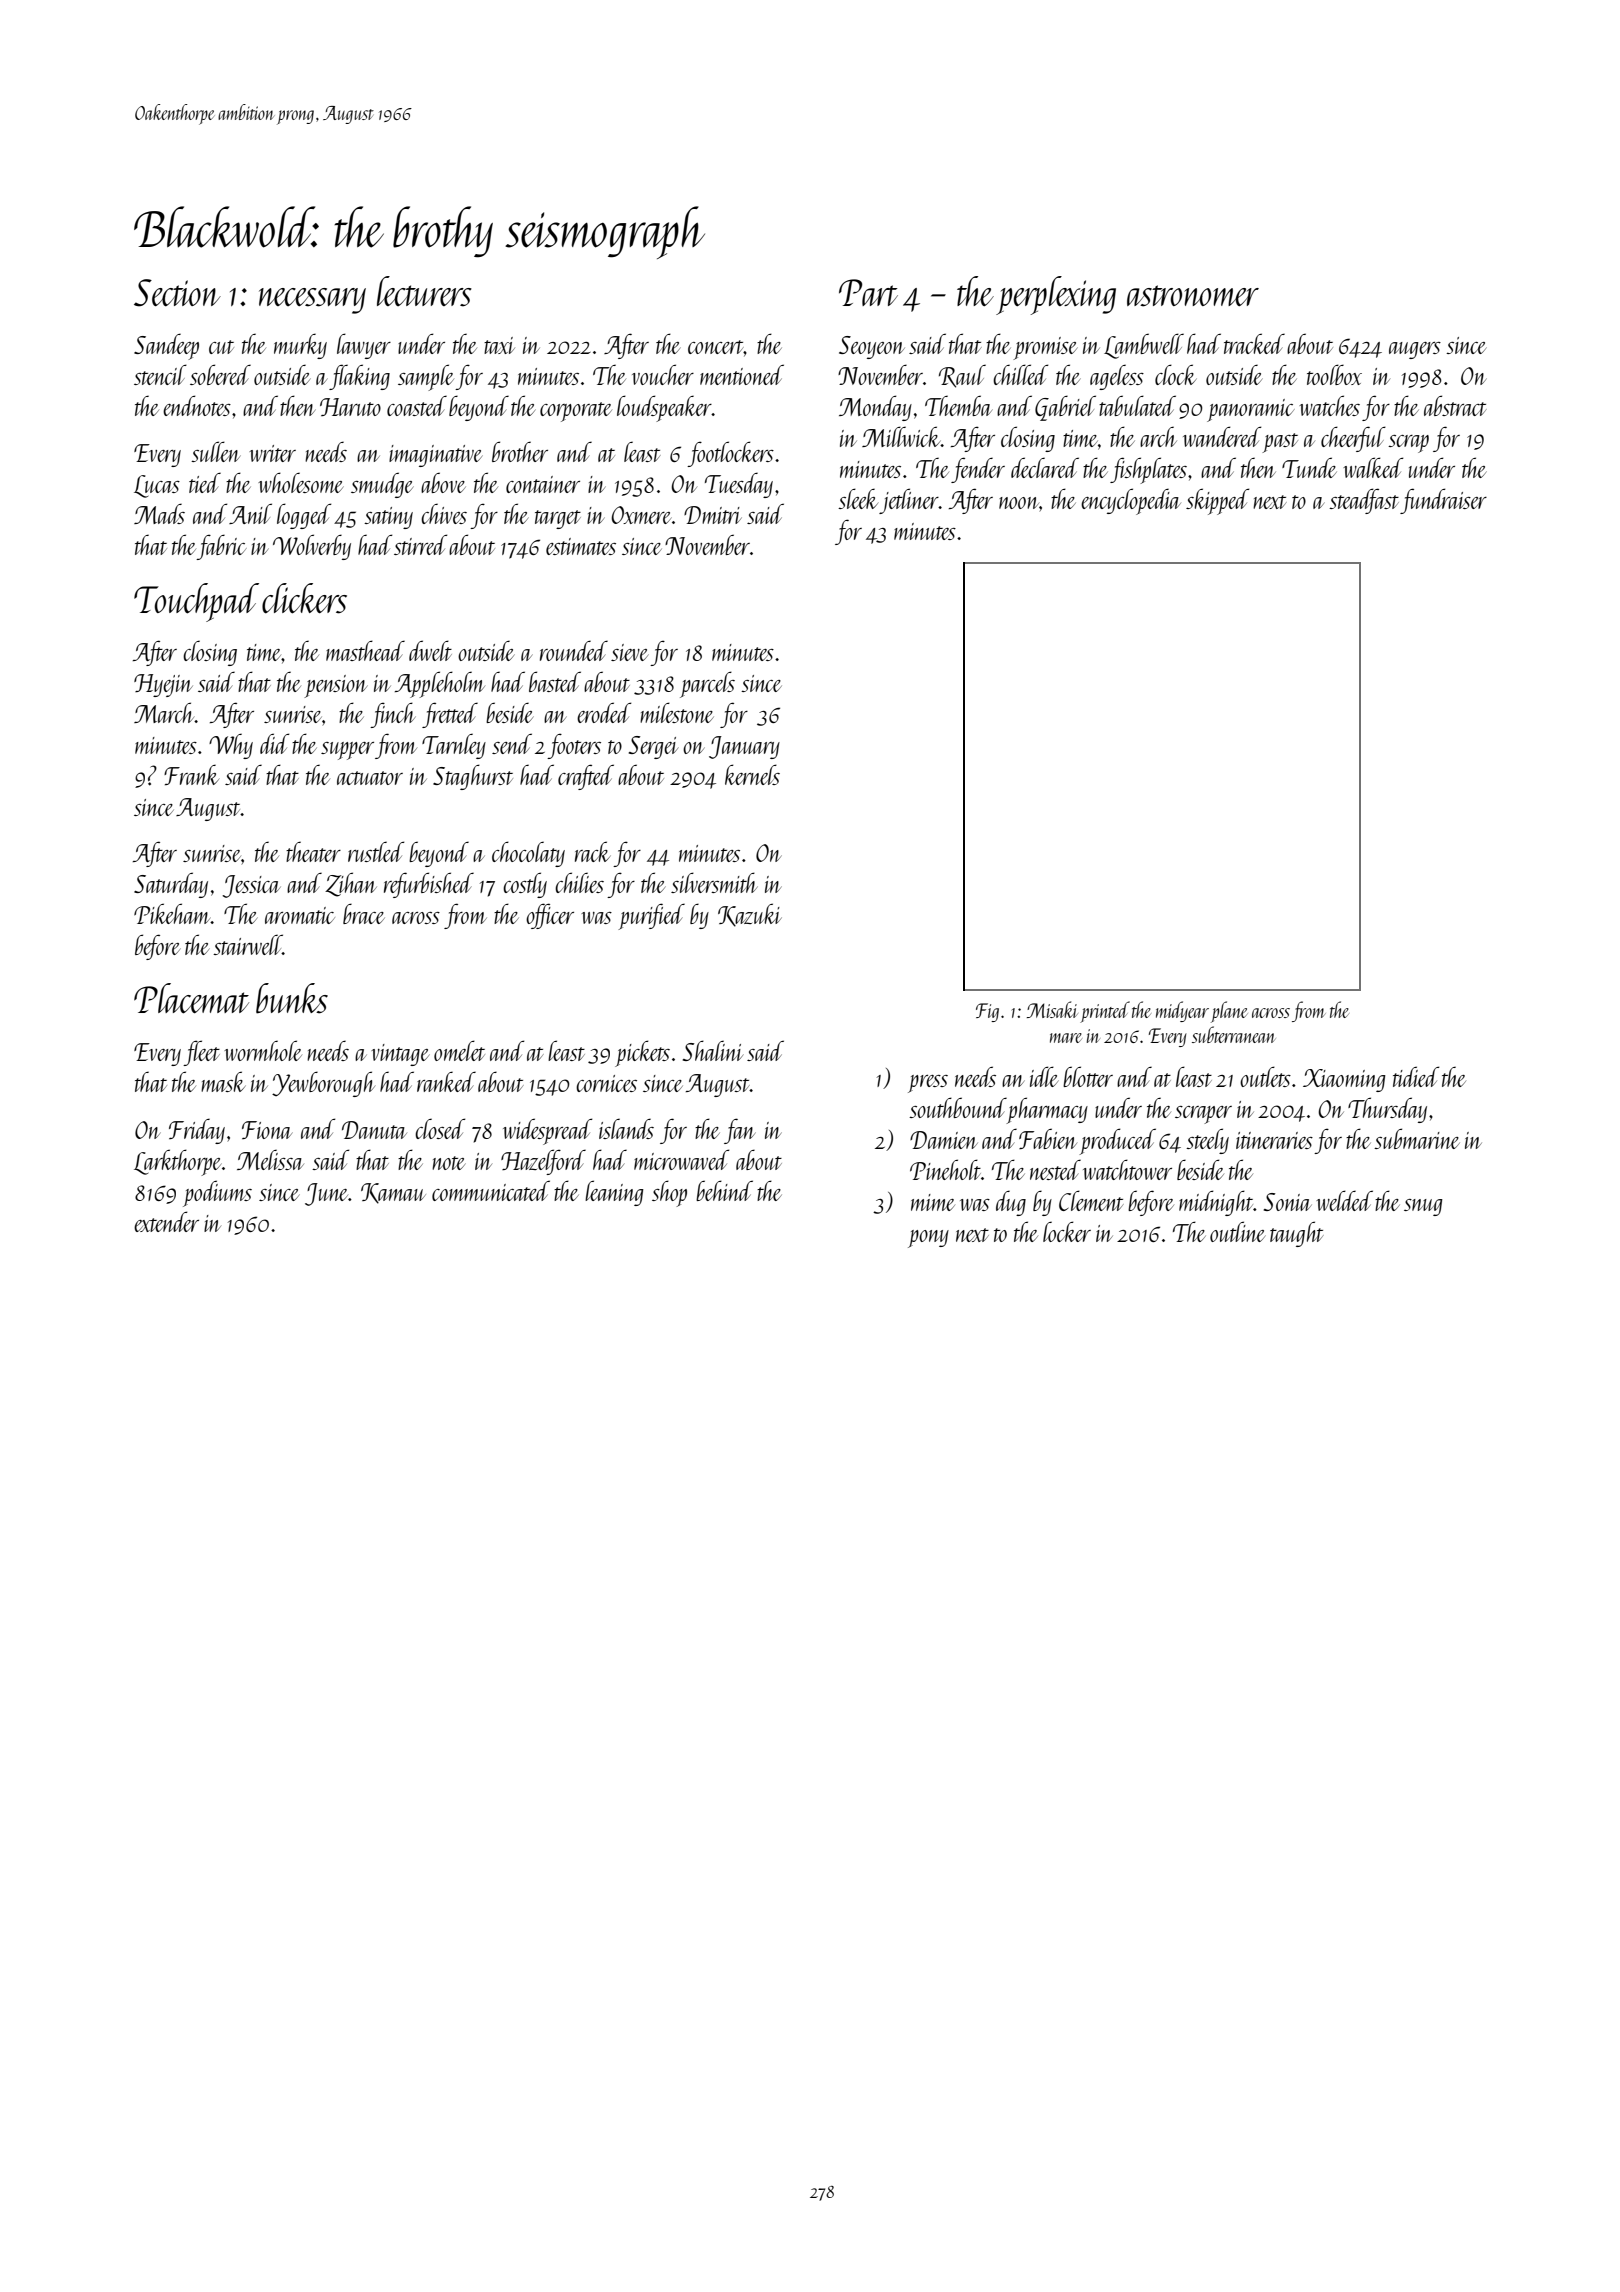 Image resolution: width=1620 pixels, height=2292 pixels. I want to click on eroded, so click(604, 712).
